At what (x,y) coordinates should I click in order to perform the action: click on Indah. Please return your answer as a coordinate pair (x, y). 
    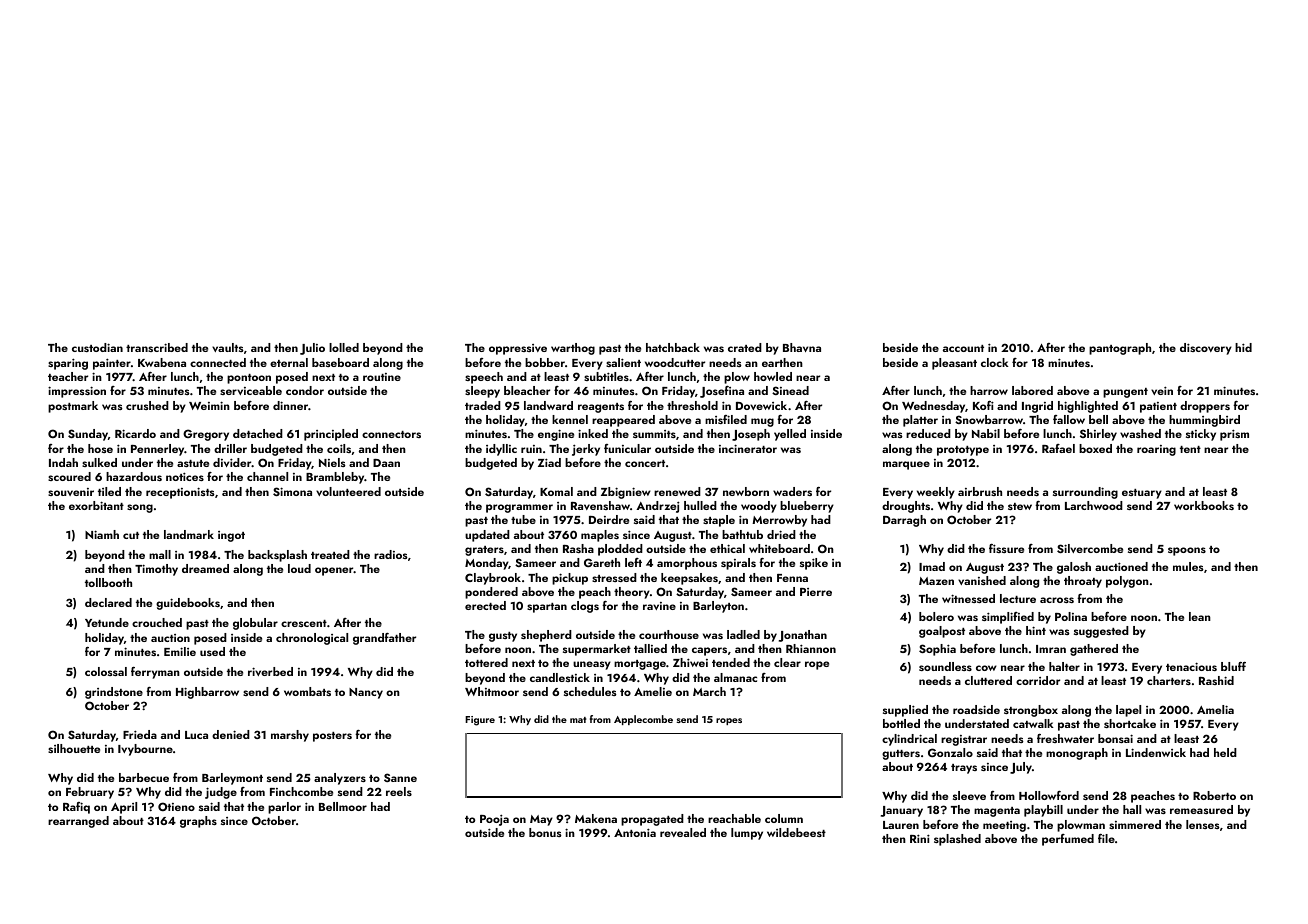
    Looking at the image, I should click on (63, 462).
